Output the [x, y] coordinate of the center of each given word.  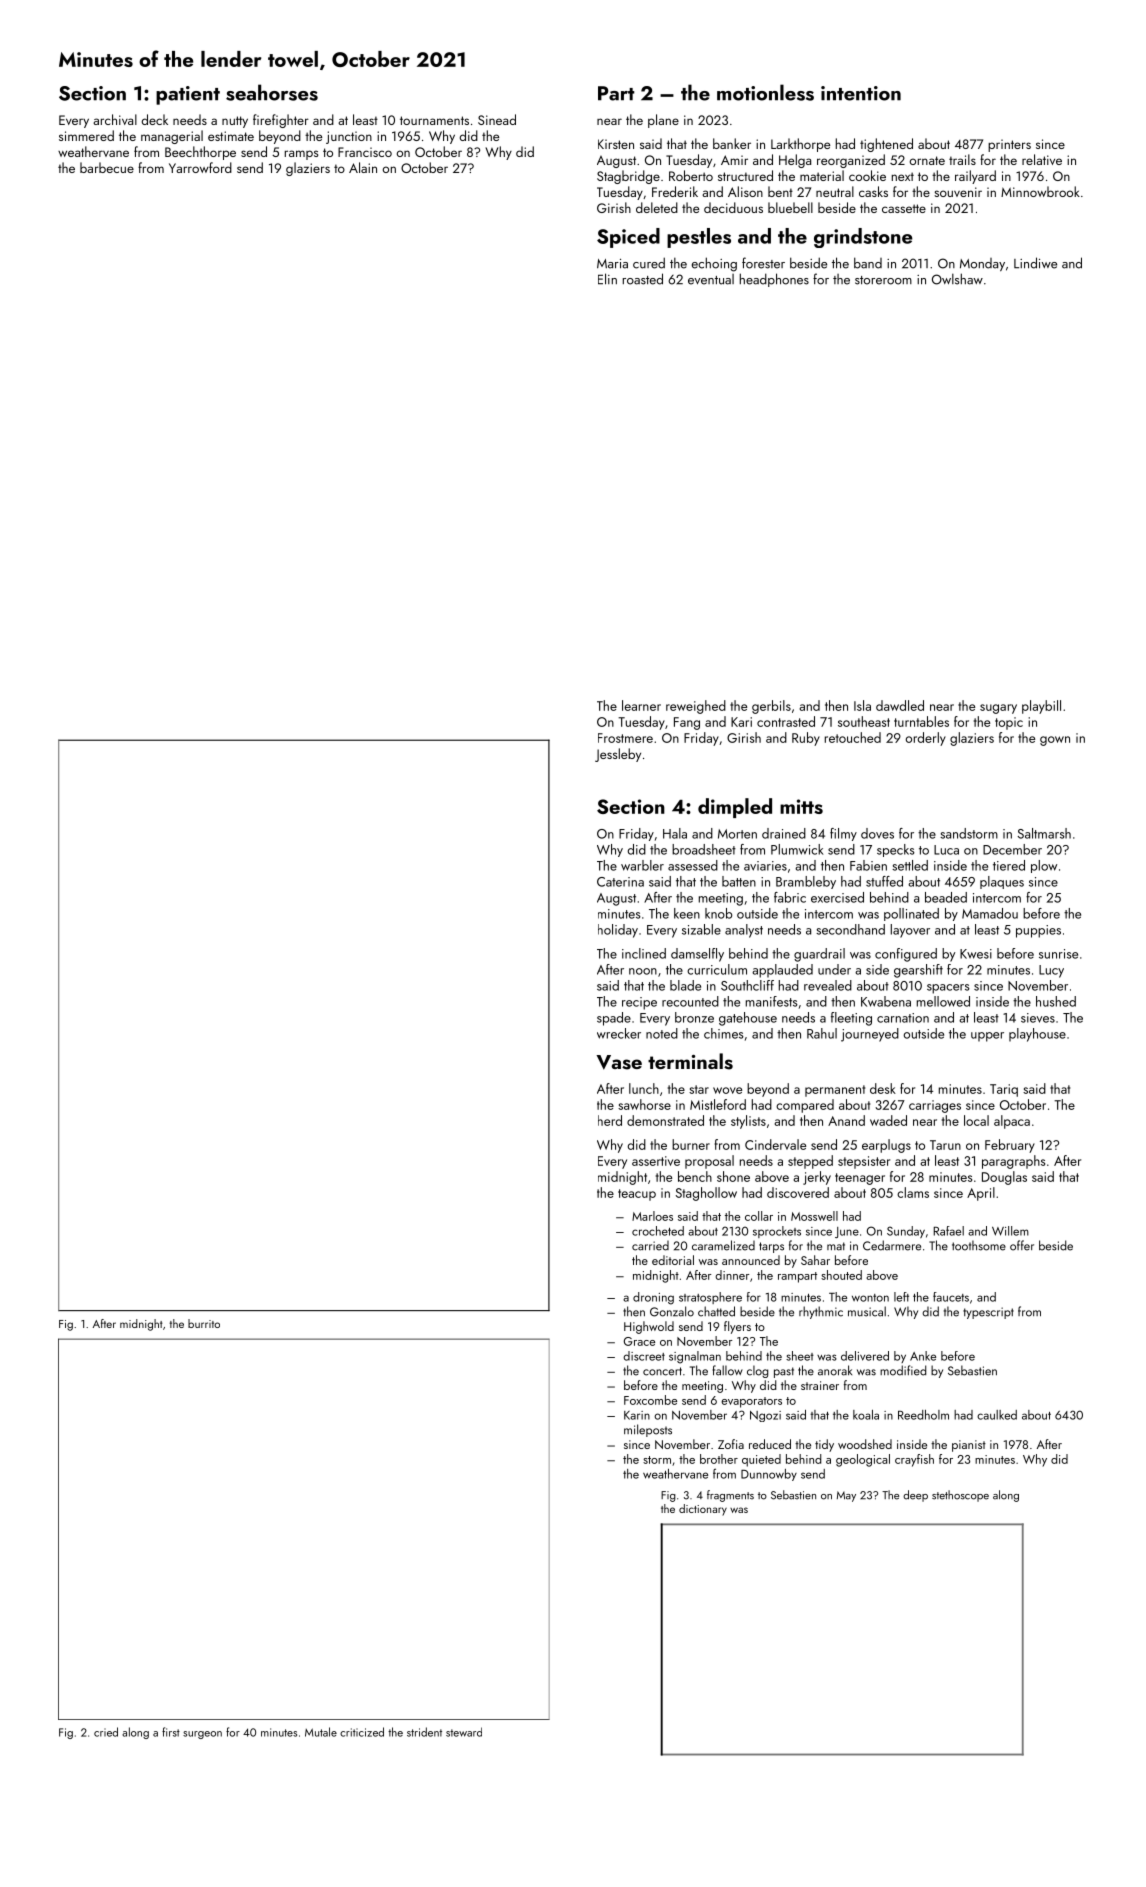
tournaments [434, 120]
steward [464, 1732]
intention [861, 93]
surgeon [202, 1735]
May [846, 1496]
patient [188, 95]
